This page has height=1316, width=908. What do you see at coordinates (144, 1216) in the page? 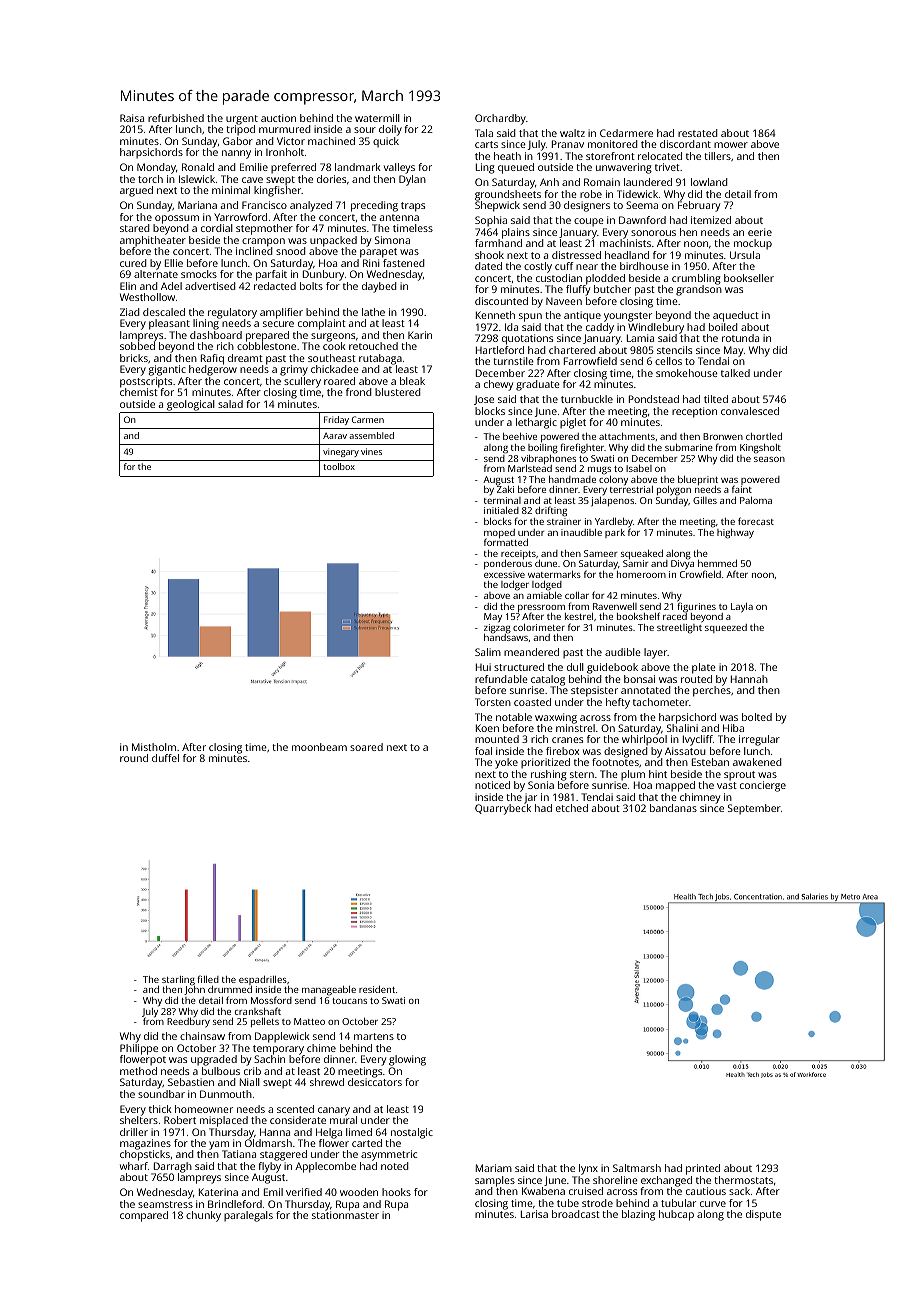
I see `compared` at bounding box center [144, 1216].
